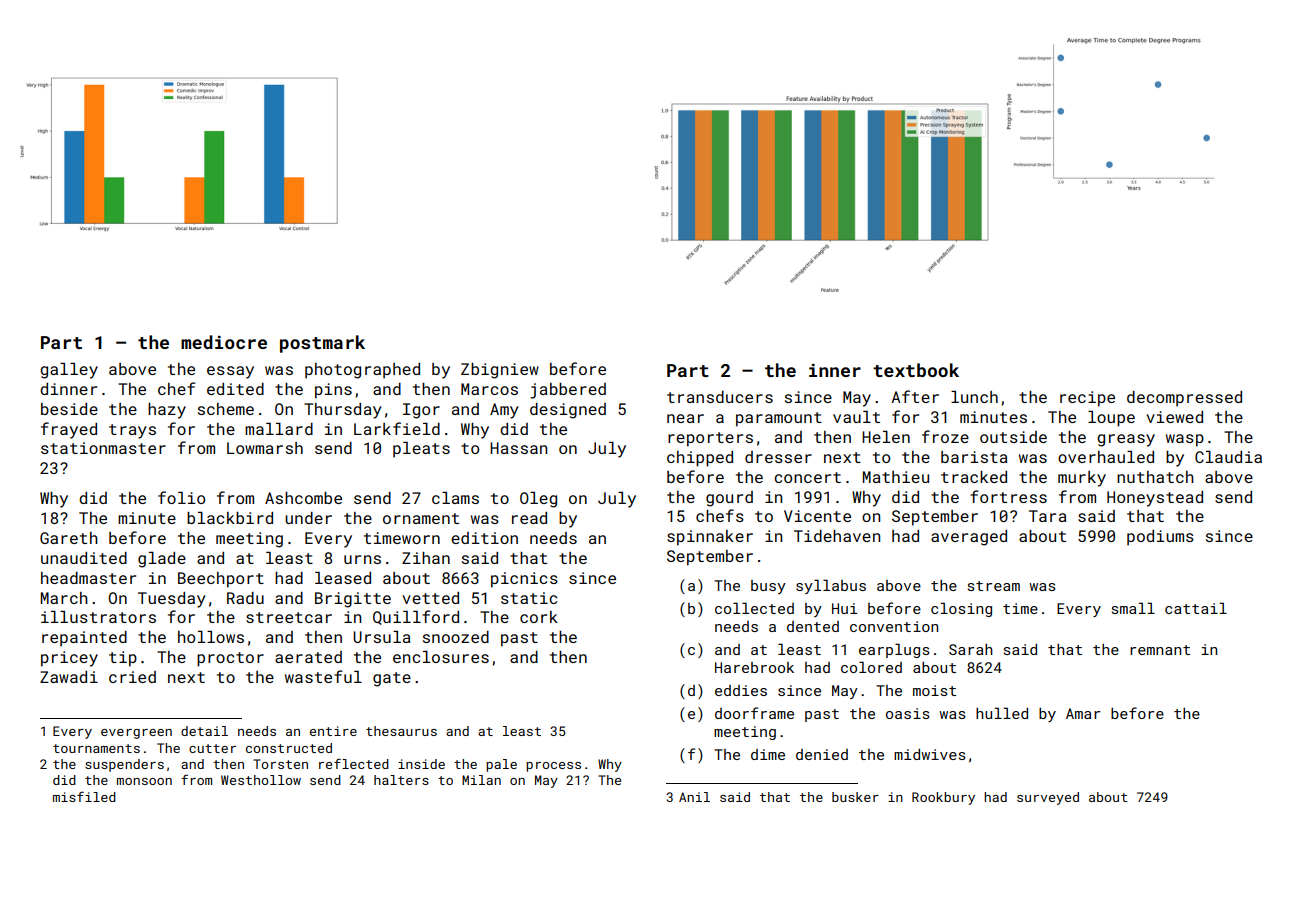  Describe the element at coordinates (261, 780) in the screenshot. I see `Westhollow` at that location.
